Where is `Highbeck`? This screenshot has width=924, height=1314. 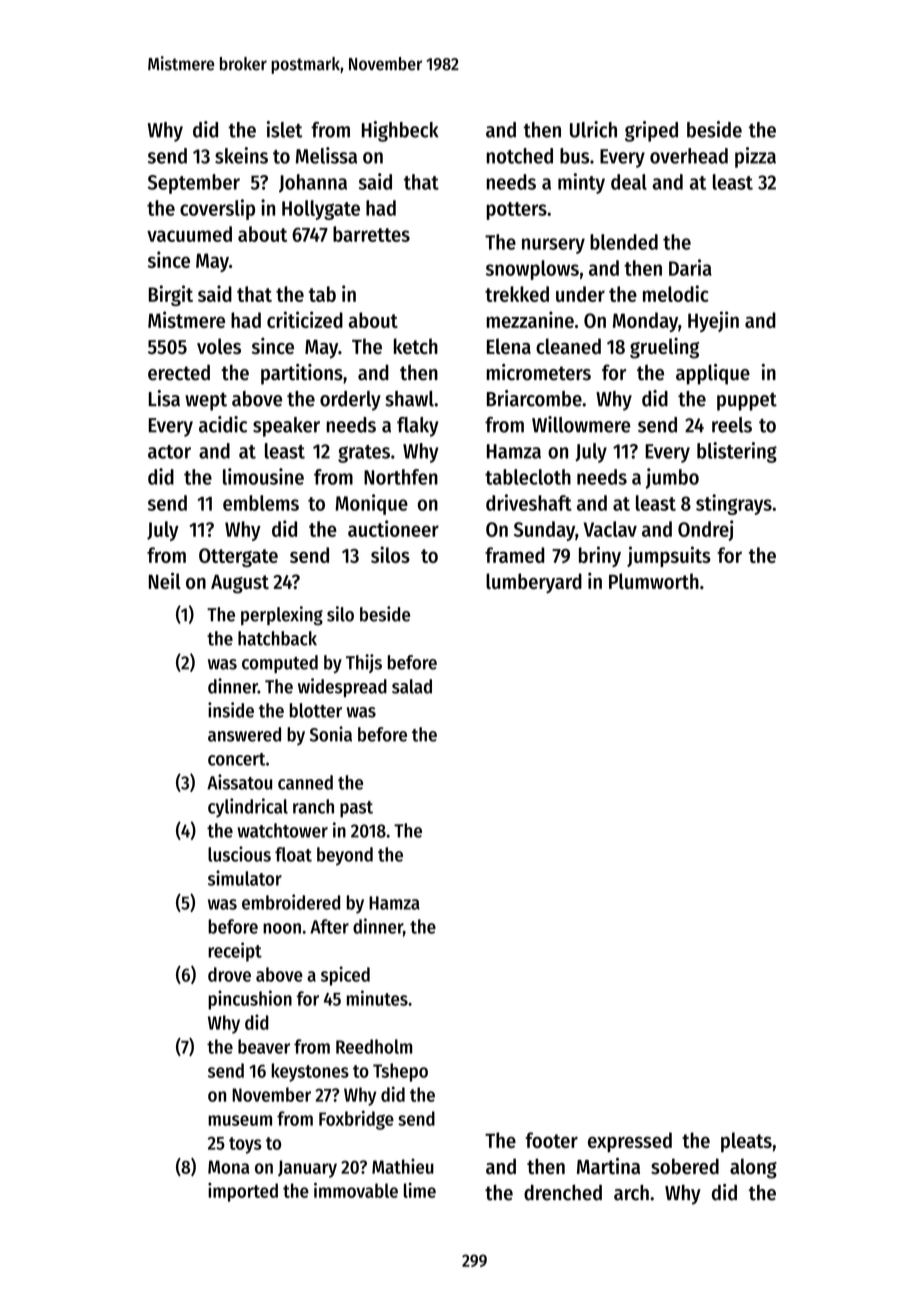
Highbeck is located at coordinates (400, 131).
